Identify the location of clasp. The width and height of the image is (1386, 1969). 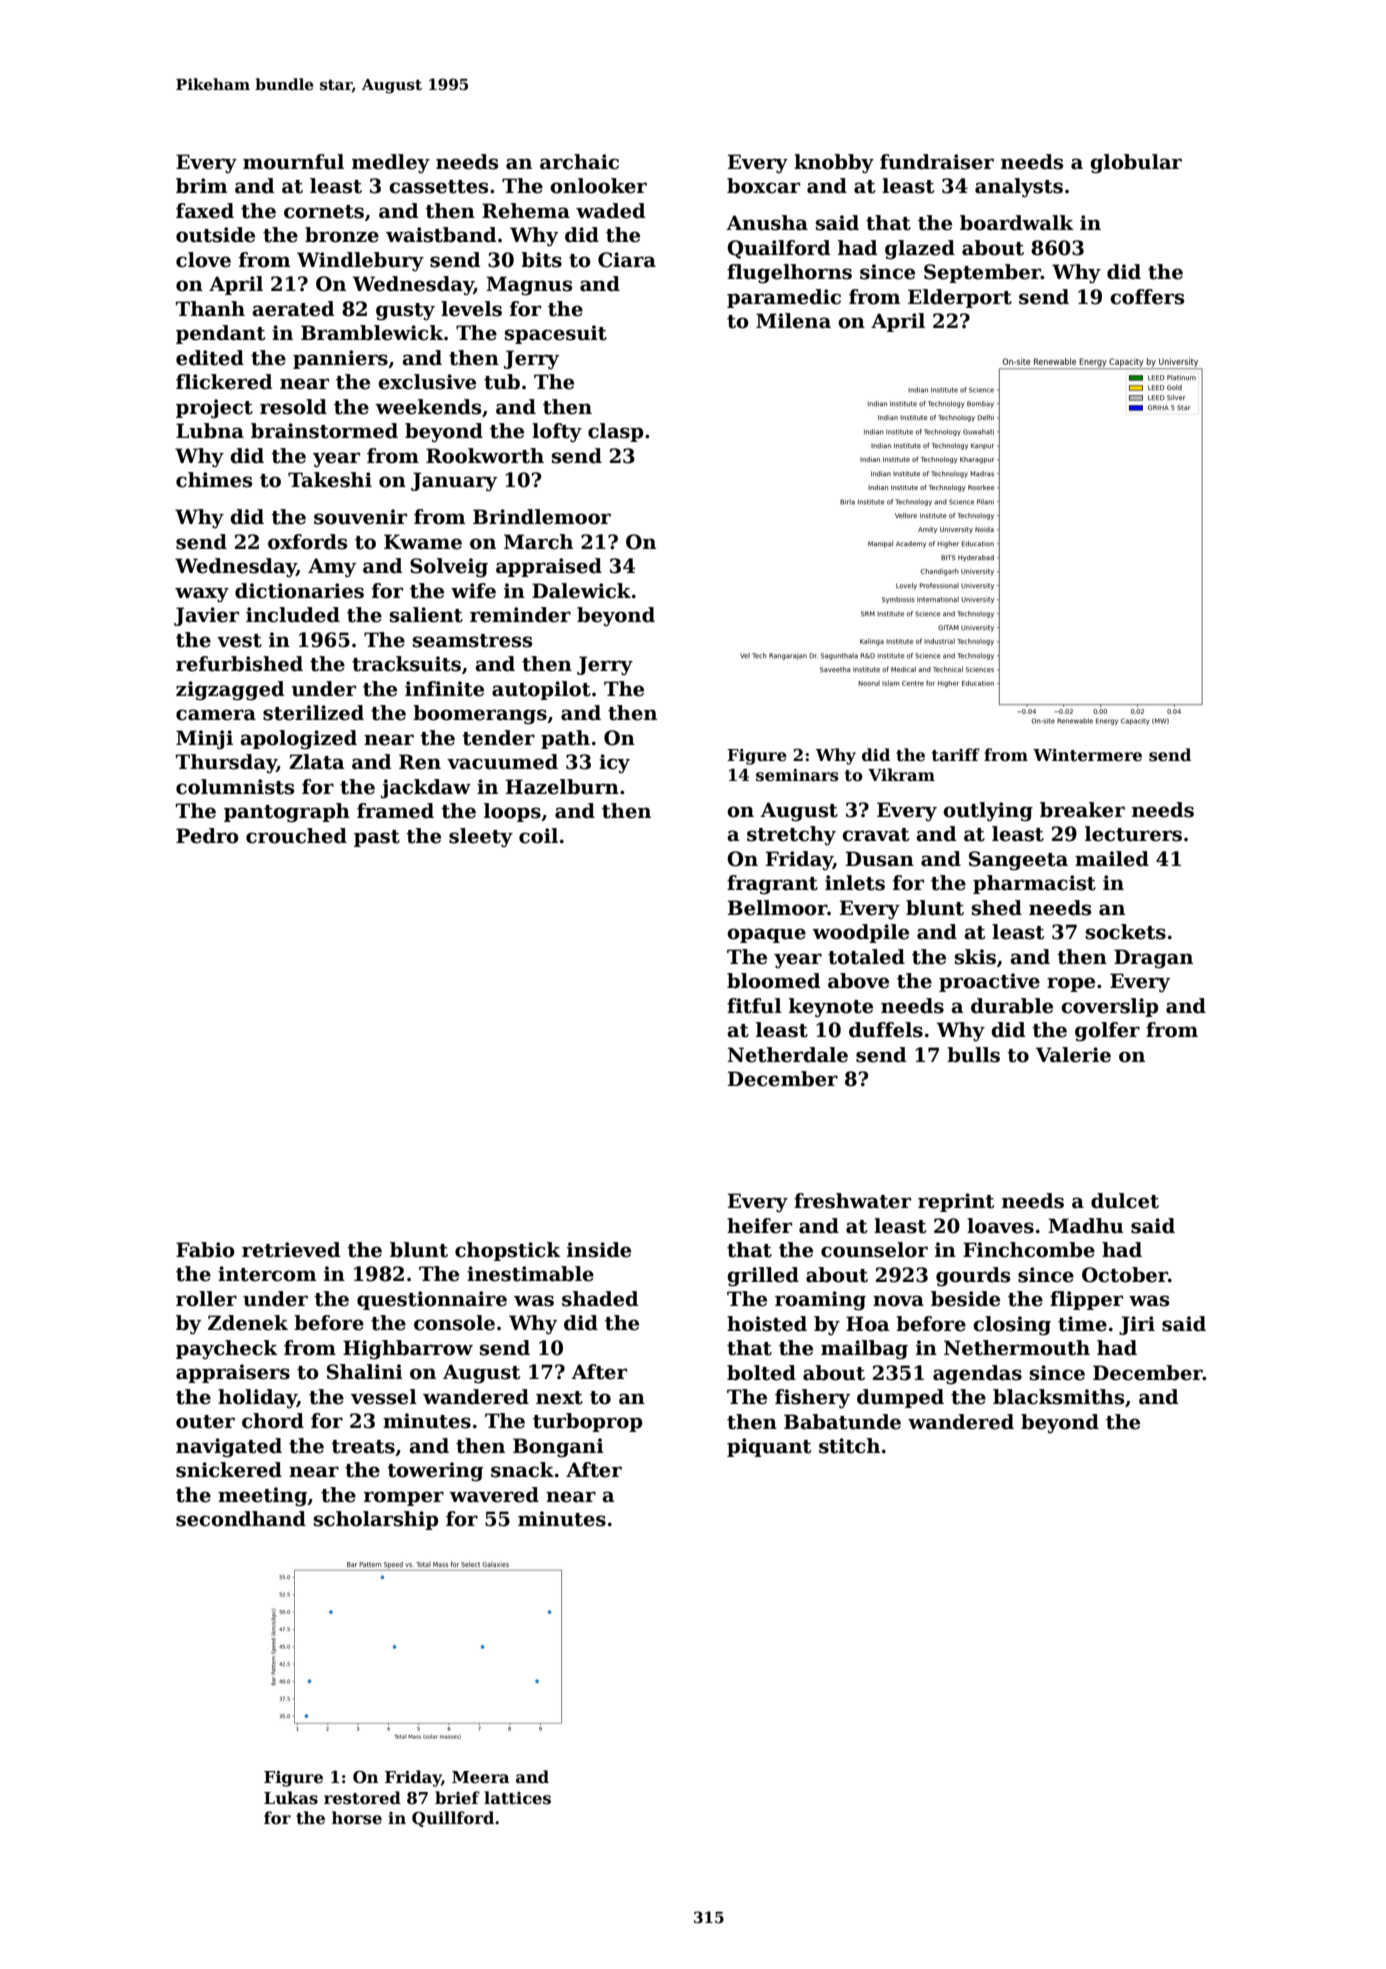
(615, 432).
